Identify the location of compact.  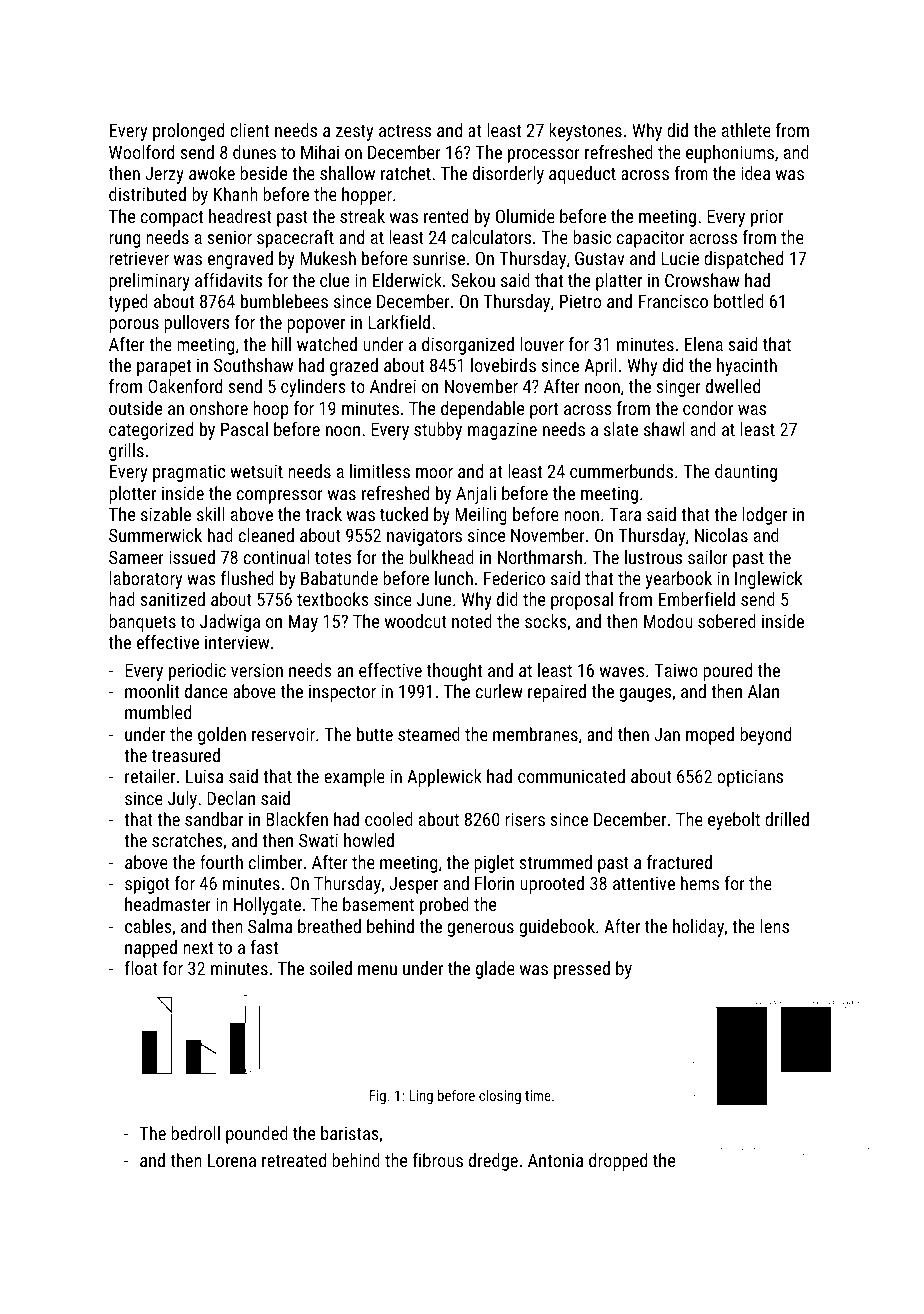
(172, 219).
